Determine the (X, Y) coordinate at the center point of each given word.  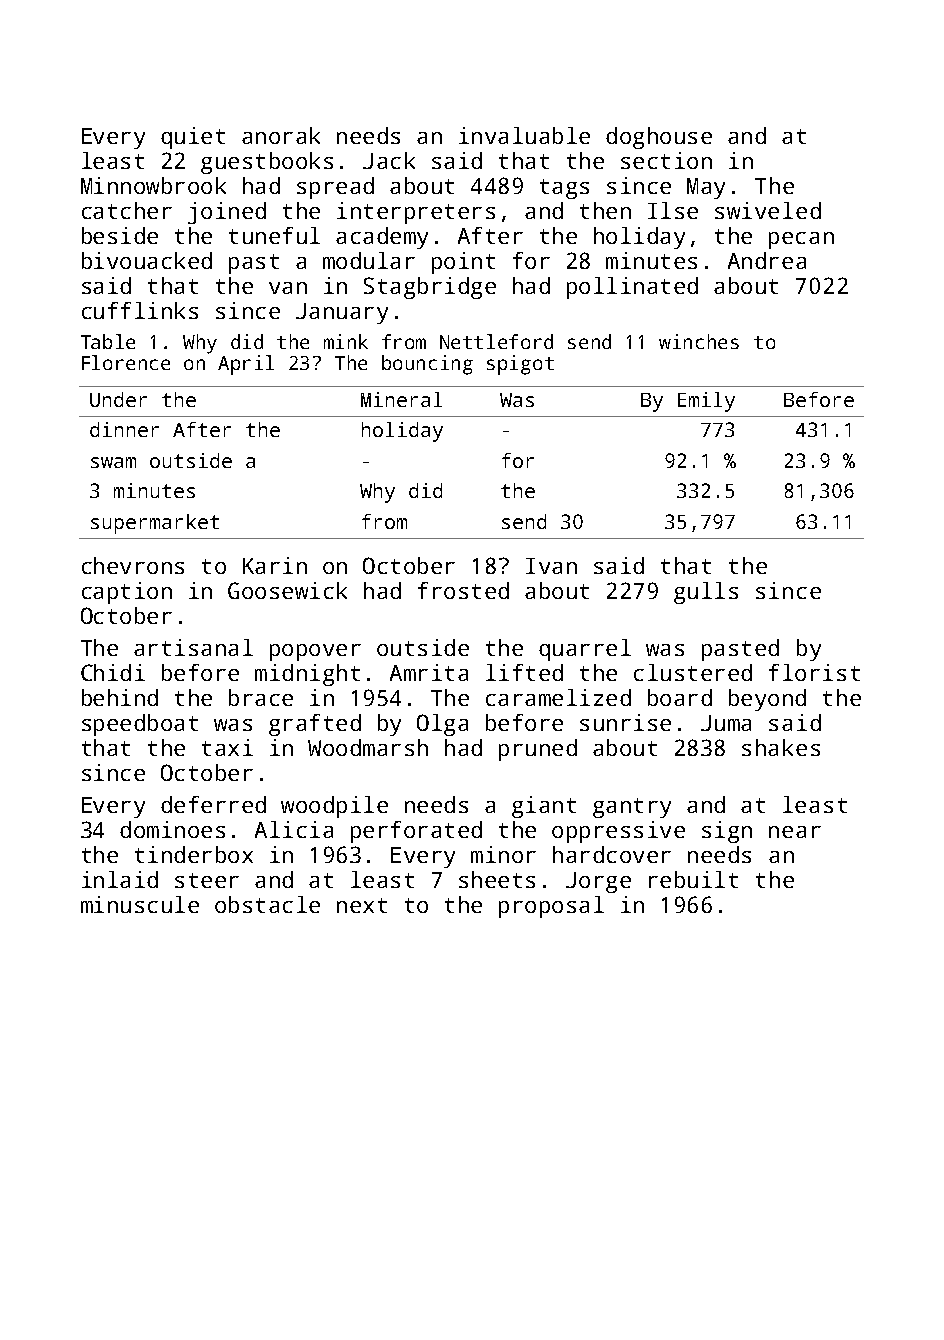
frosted (463, 590)
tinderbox (194, 854)
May (706, 188)
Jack (389, 160)
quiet (193, 138)
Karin (275, 565)
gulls (706, 593)
